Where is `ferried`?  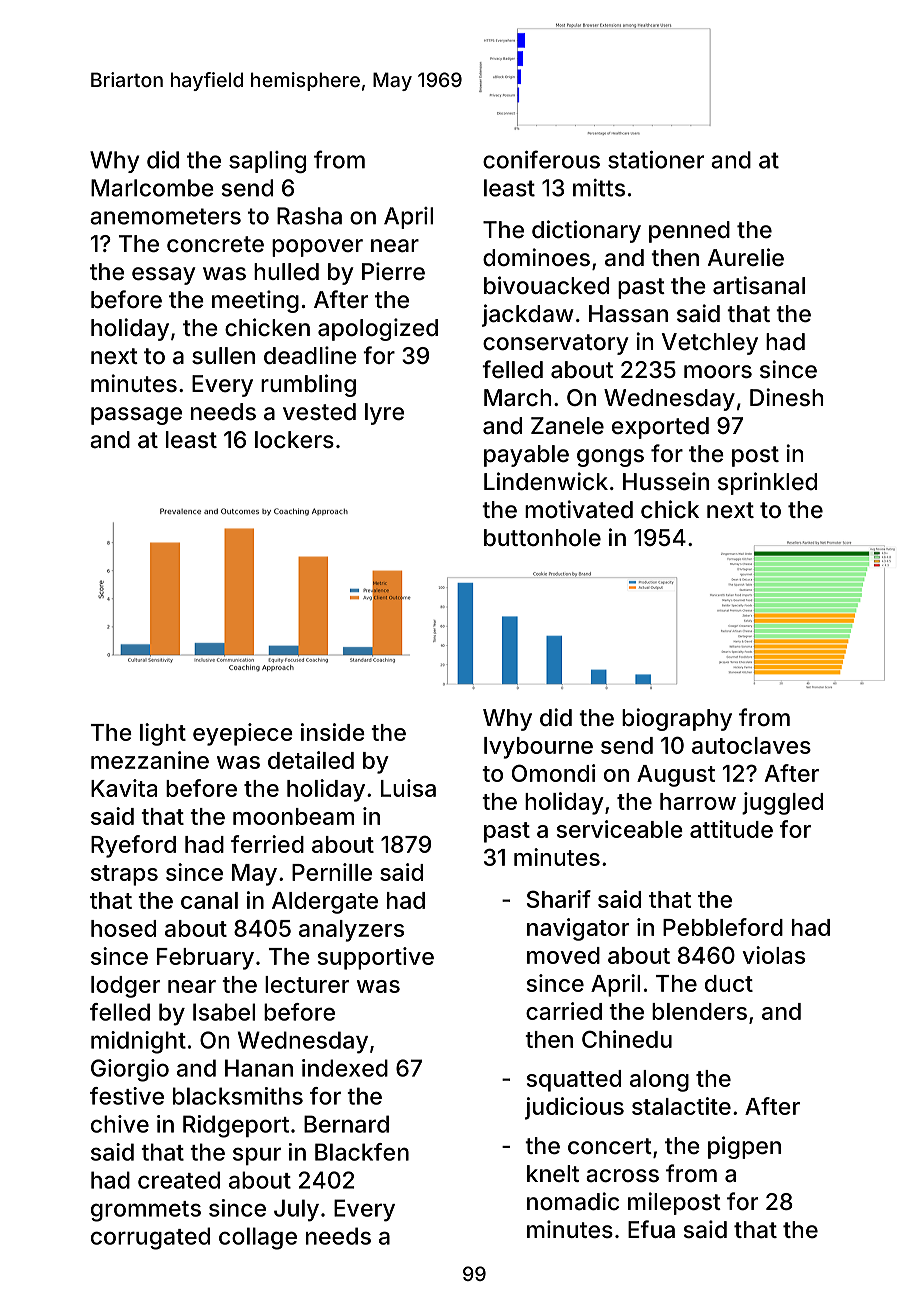 ferried is located at coordinates (267, 844).
